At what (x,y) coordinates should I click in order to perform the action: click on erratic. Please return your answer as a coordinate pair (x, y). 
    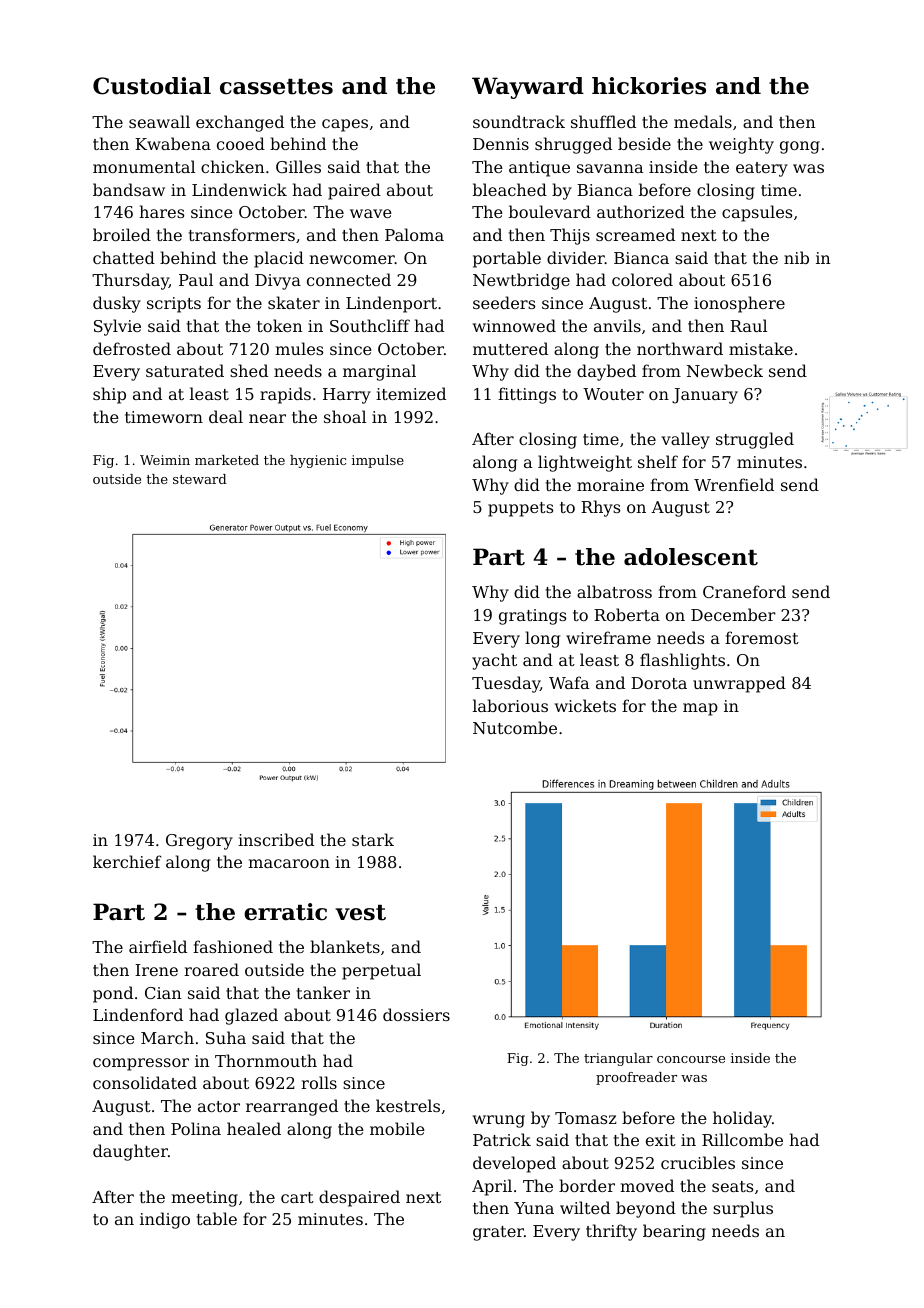
    Looking at the image, I should click on (285, 912).
